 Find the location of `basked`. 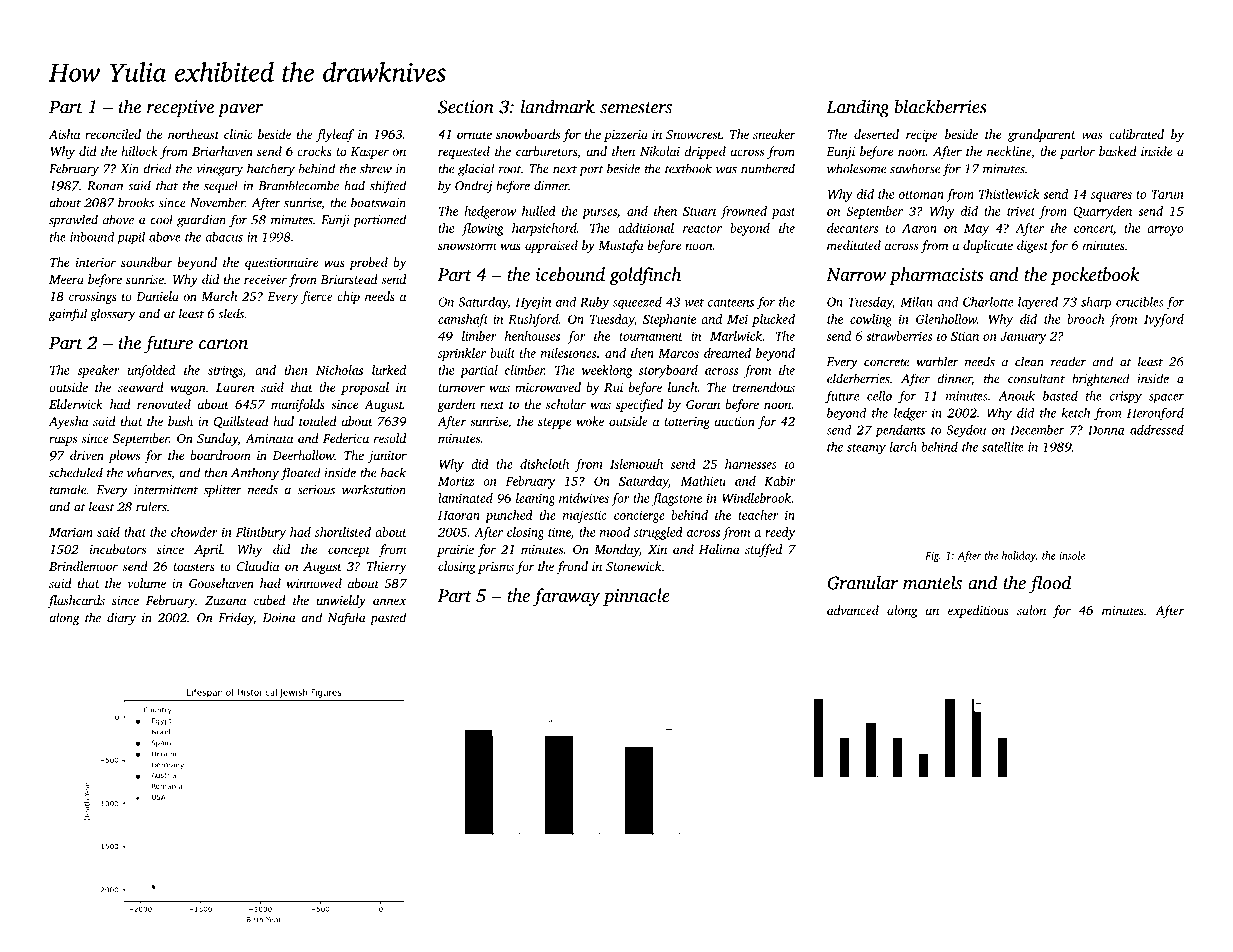

basked is located at coordinates (1117, 151).
